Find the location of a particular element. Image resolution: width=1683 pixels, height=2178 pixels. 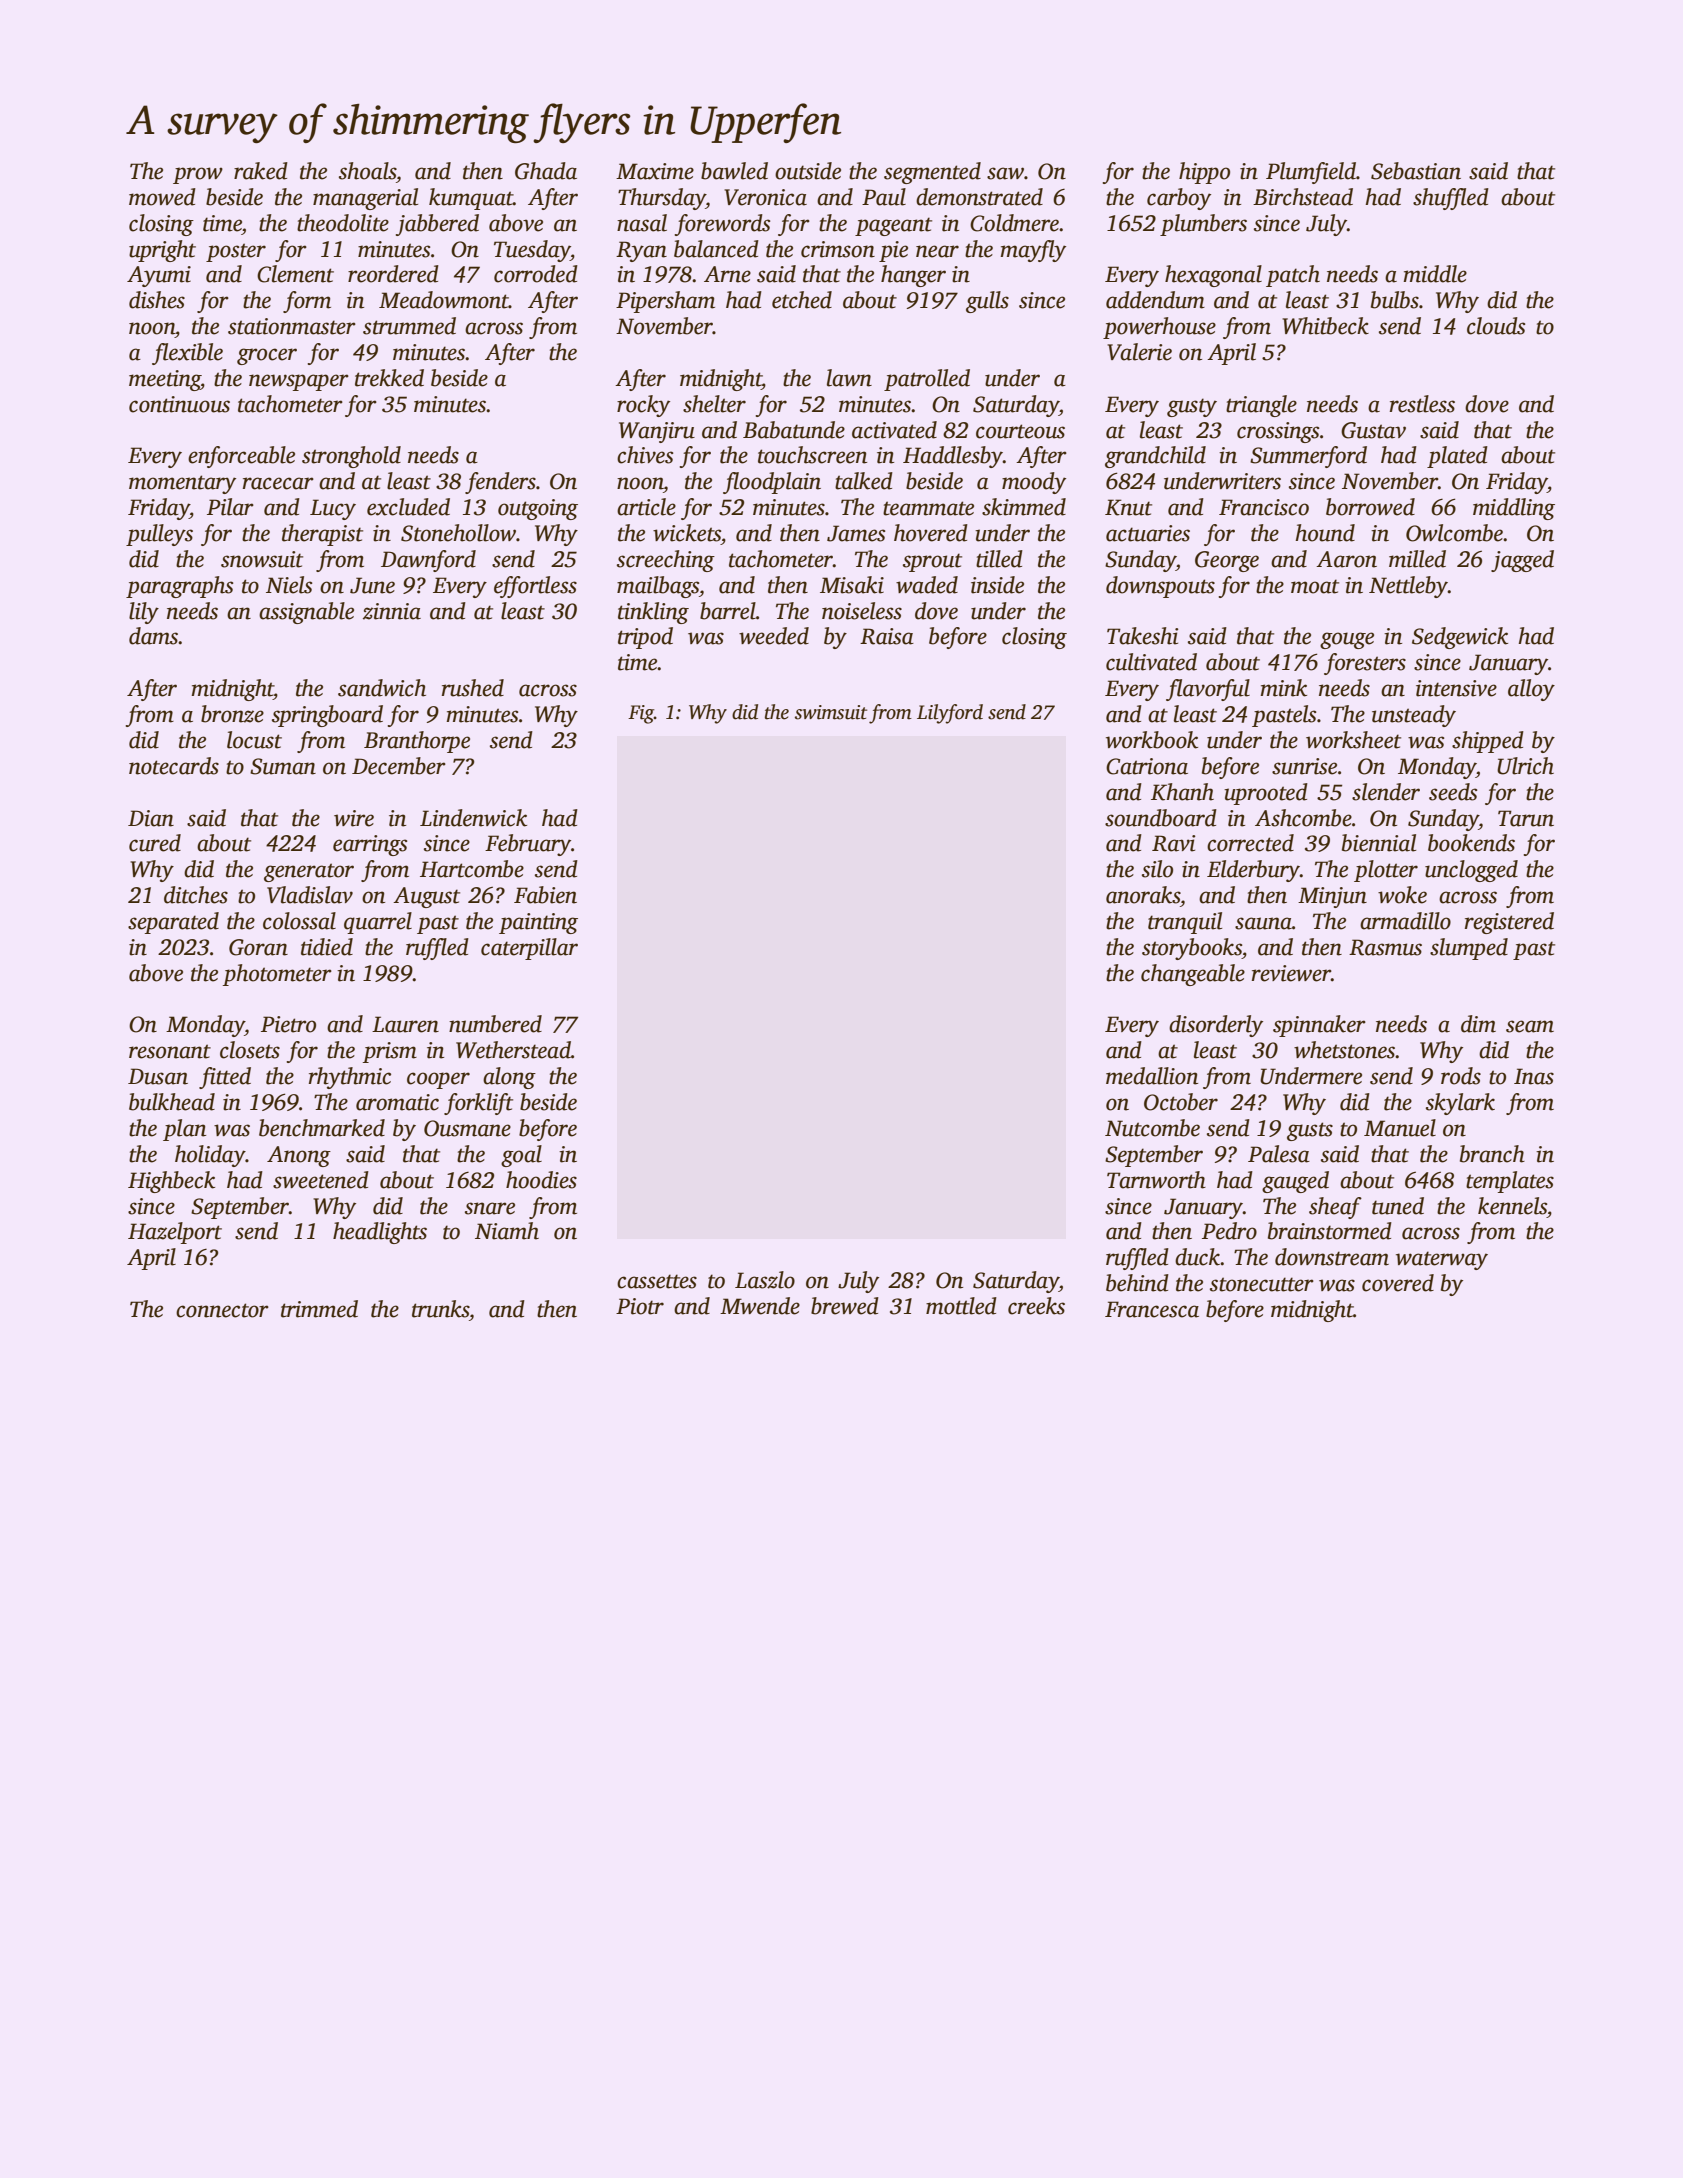

near is located at coordinates (937, 251).
